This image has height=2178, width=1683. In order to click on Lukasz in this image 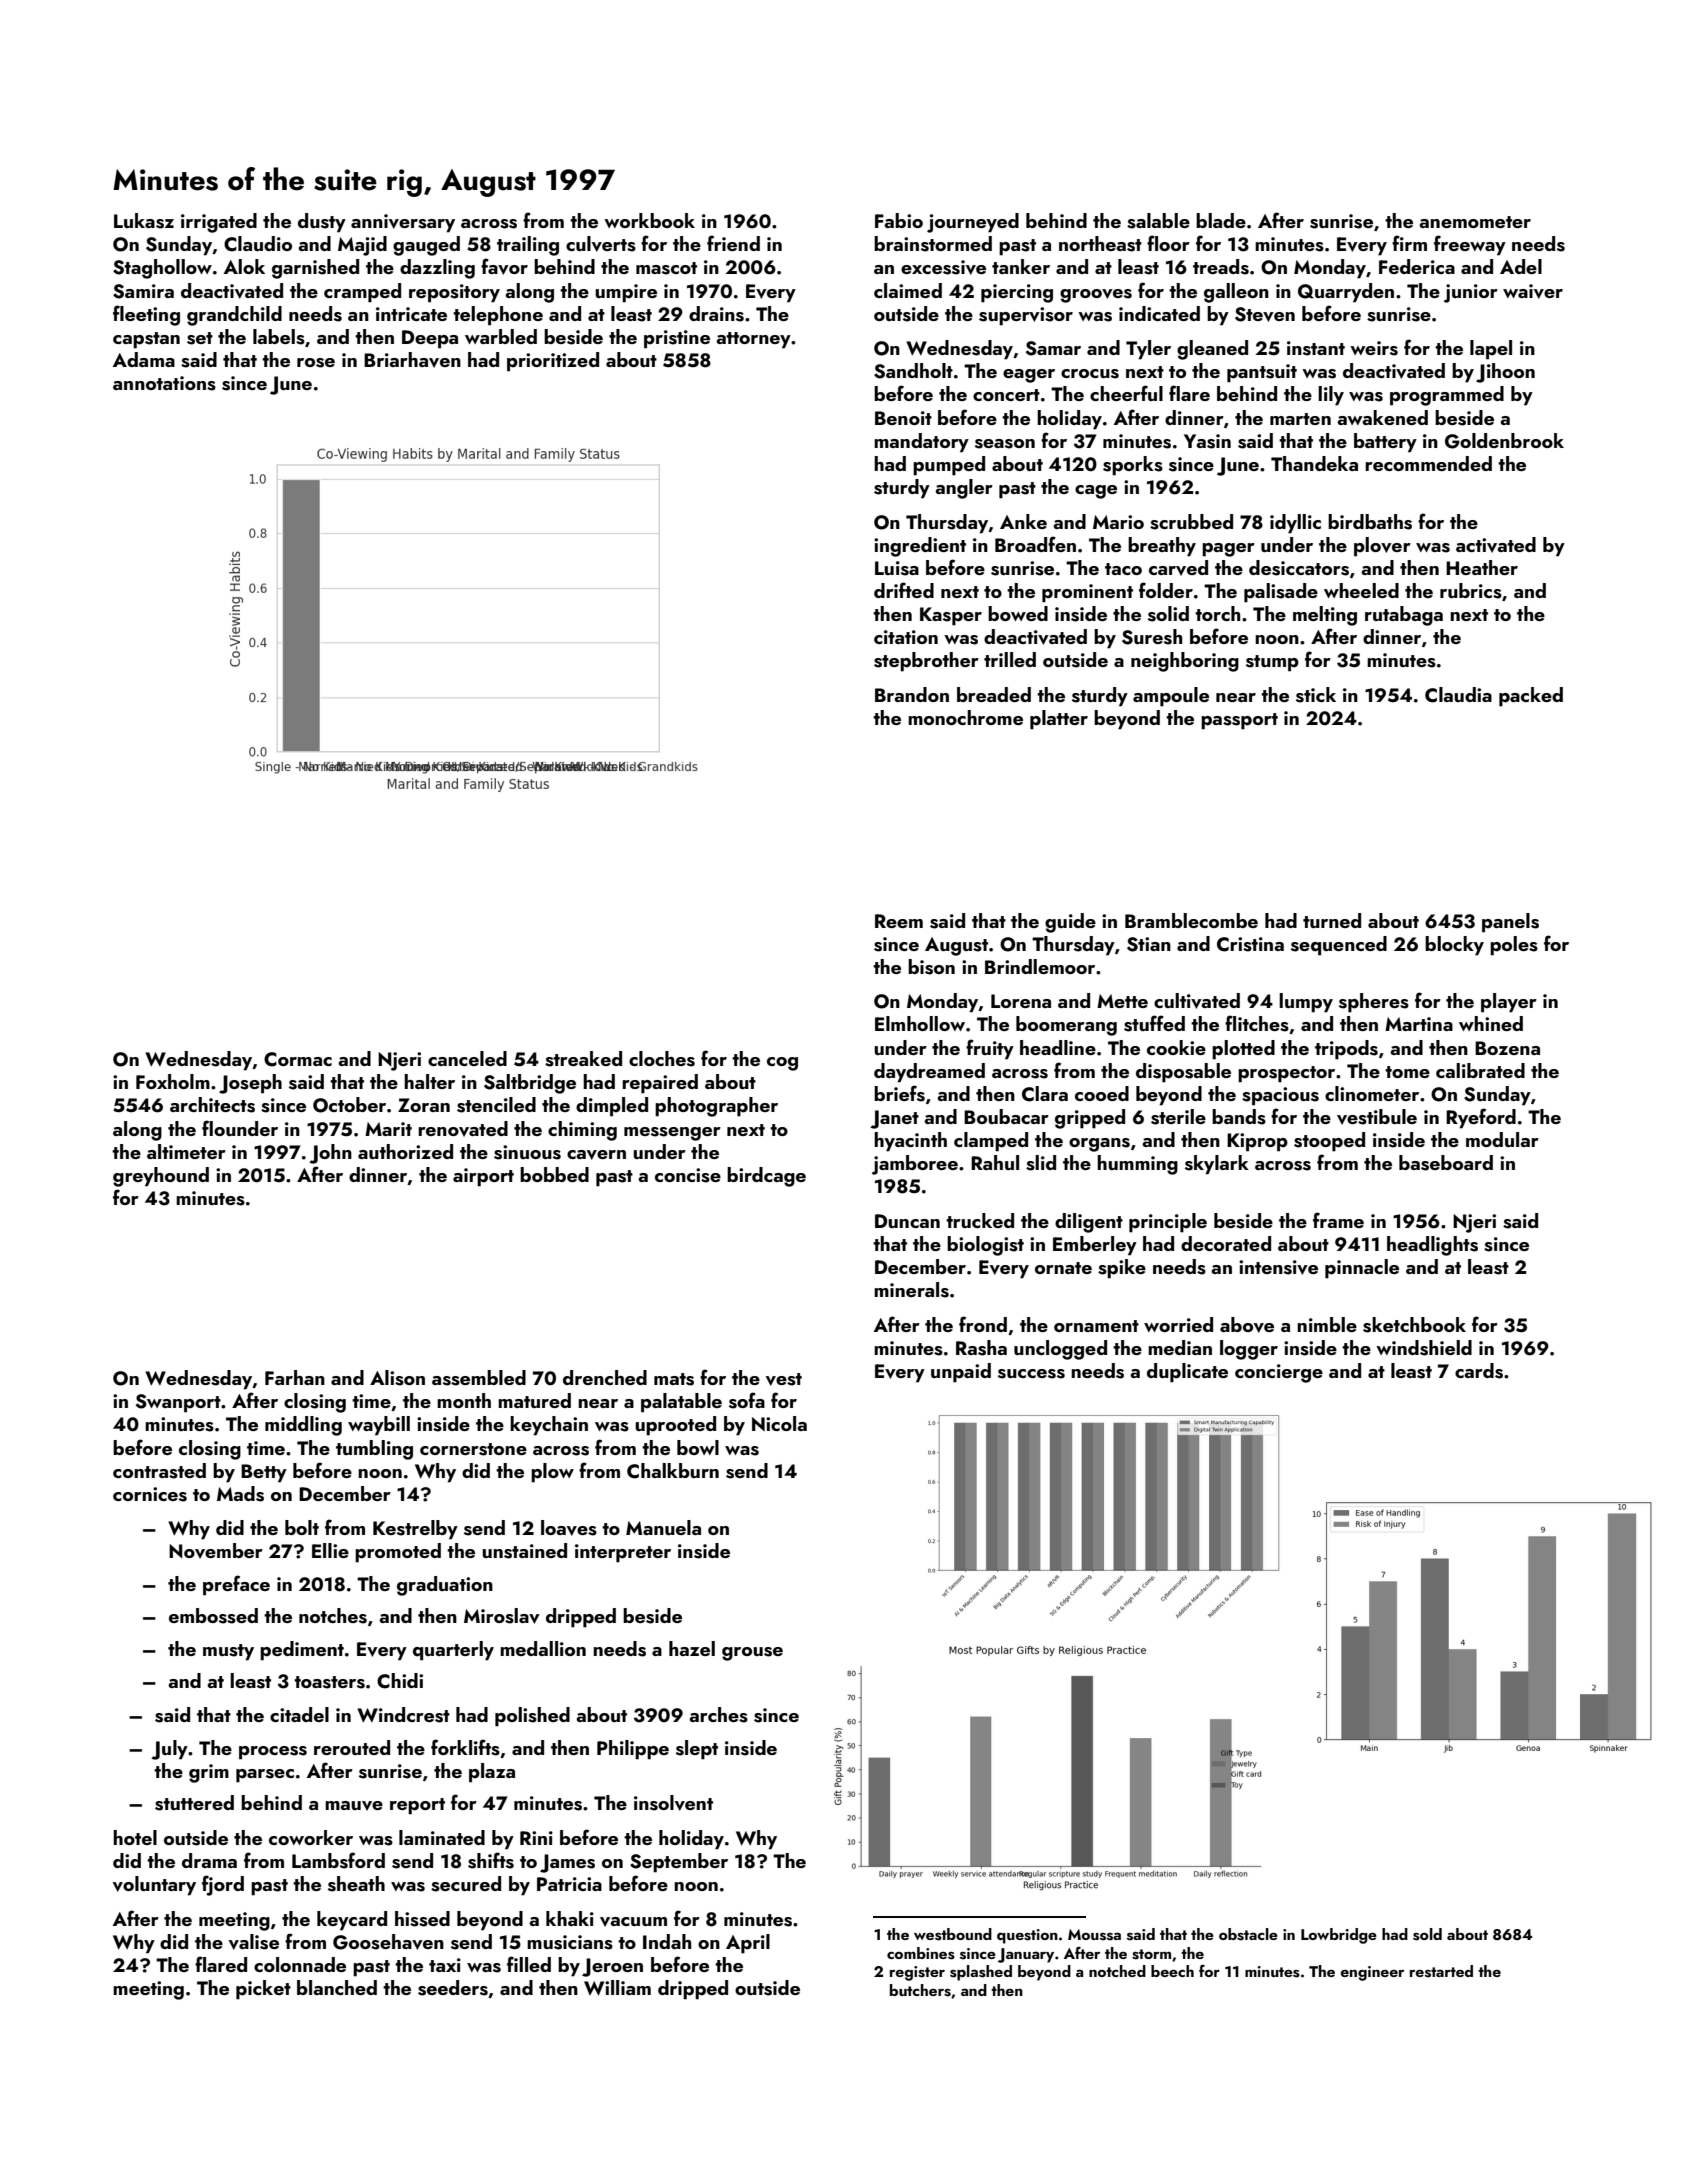, I will do `click(144, 221)`.
